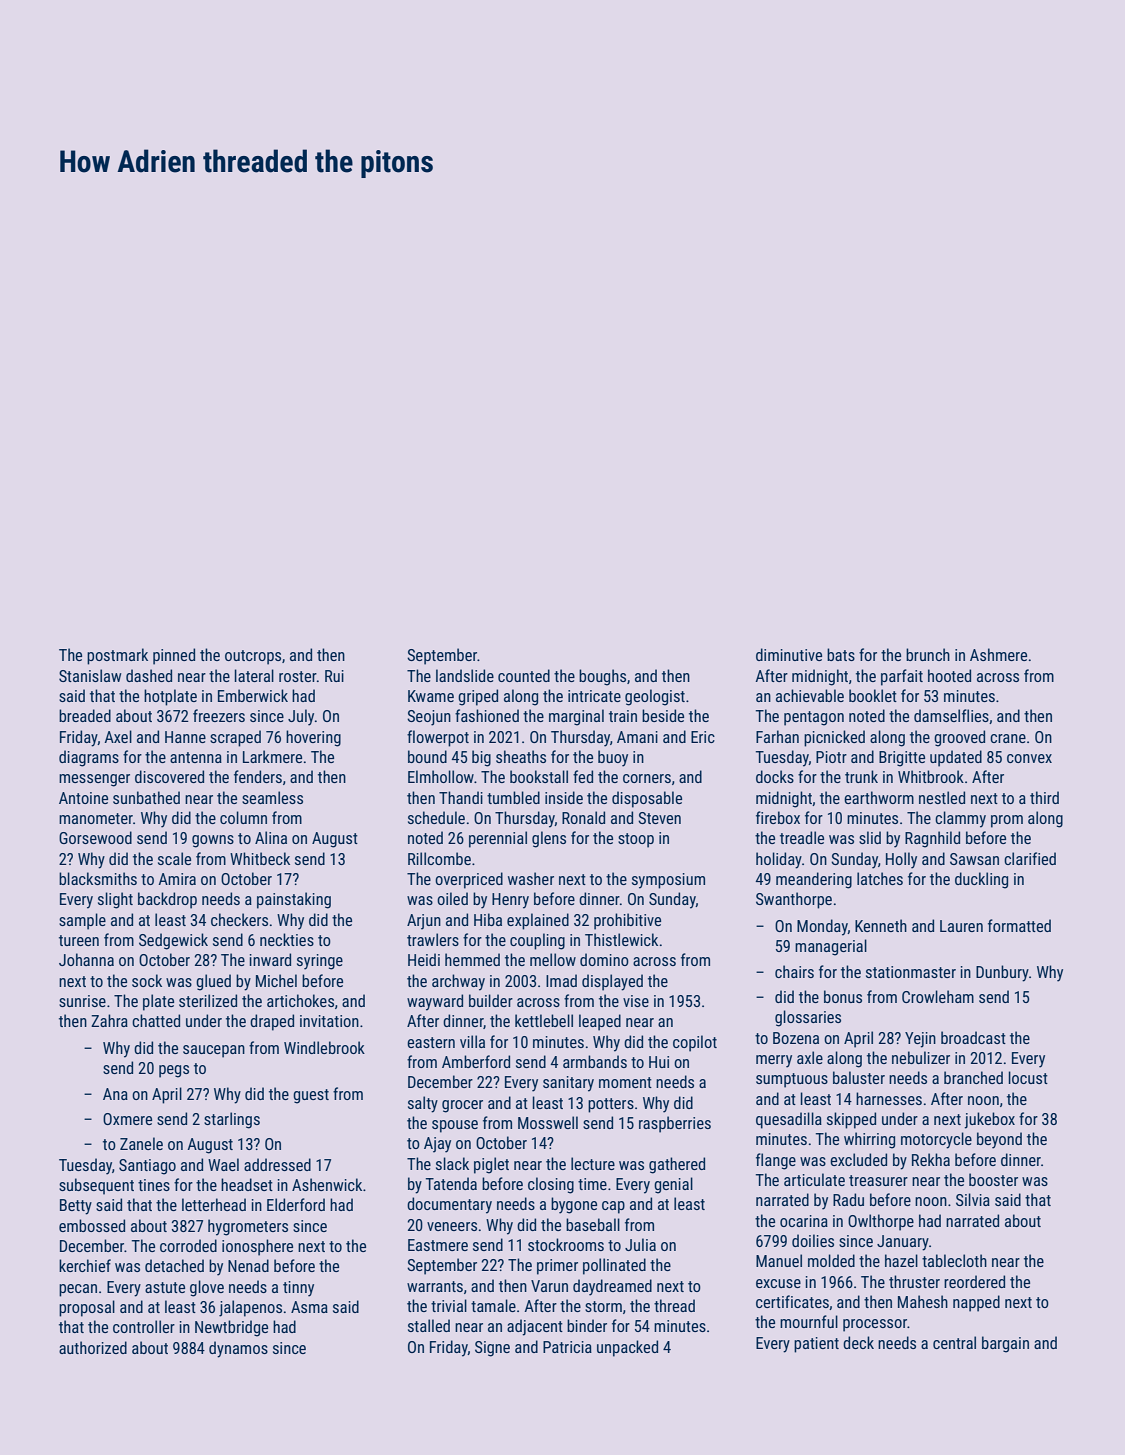 This screenshot has width=1125, height=1455. What do you see at coordinates (93, 1347) in the screenshot?
I see `authorized` at bounding box center [93, 1347].
